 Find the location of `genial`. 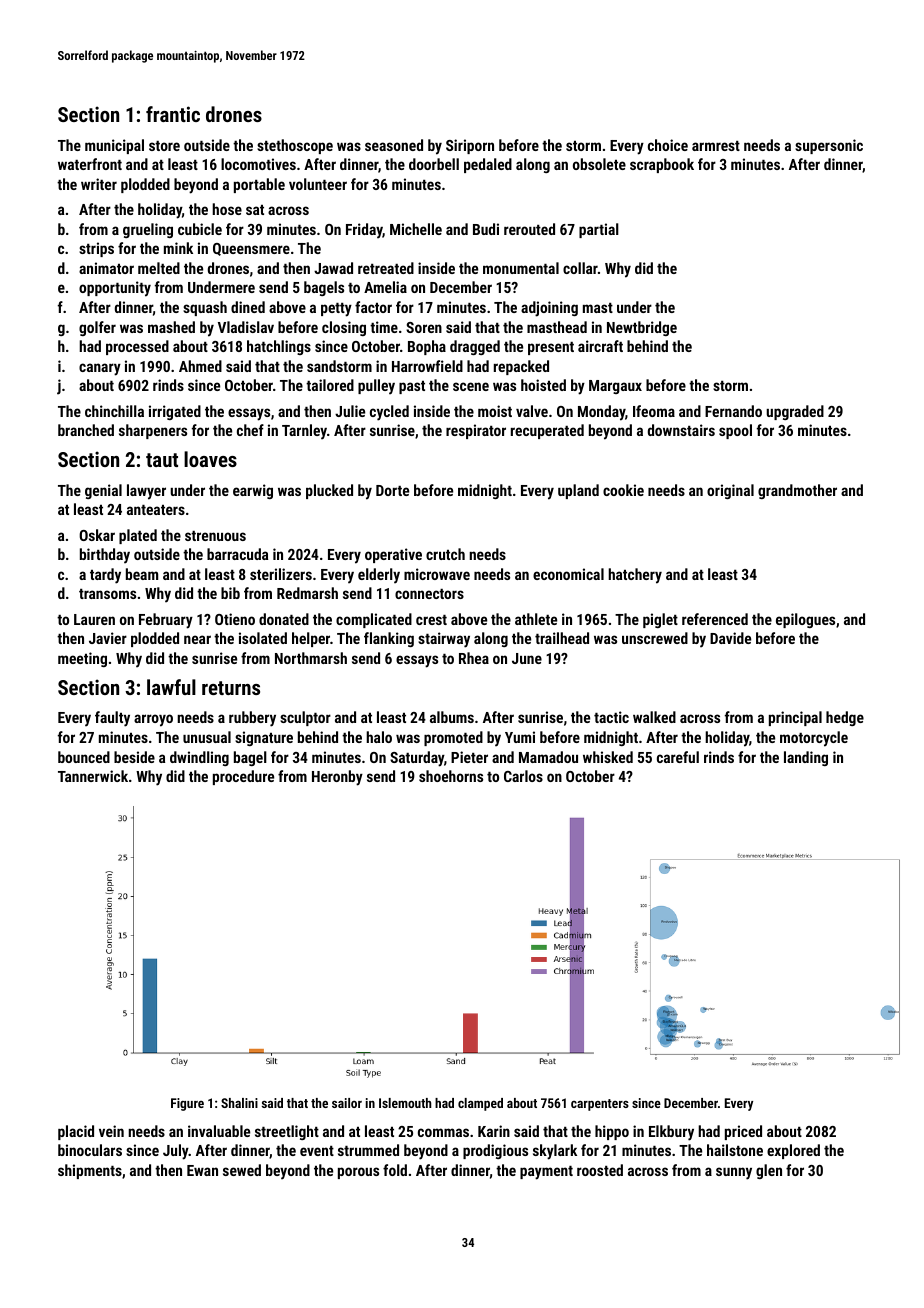

genial is located at coordinates (103, 491).
